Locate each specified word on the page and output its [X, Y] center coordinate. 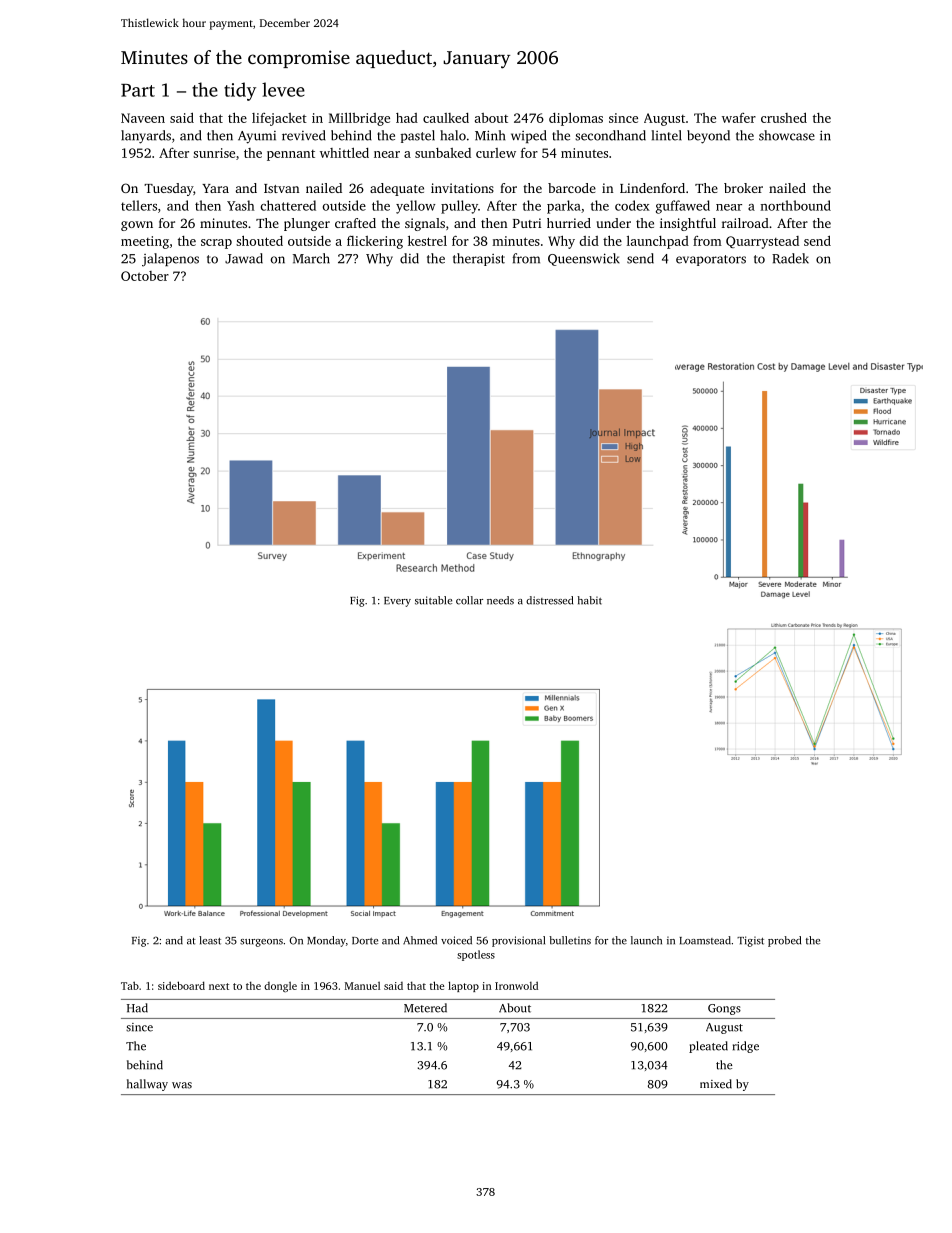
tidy [240, 91]
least [210, 940]
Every [397, 602]
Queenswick [584, 259]
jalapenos [170, 260]
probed [784, 941]
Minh [490, 135]
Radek [790, 258]
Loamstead [705, 940]
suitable [433, 600]
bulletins [570, 940]
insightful [688, 224]
